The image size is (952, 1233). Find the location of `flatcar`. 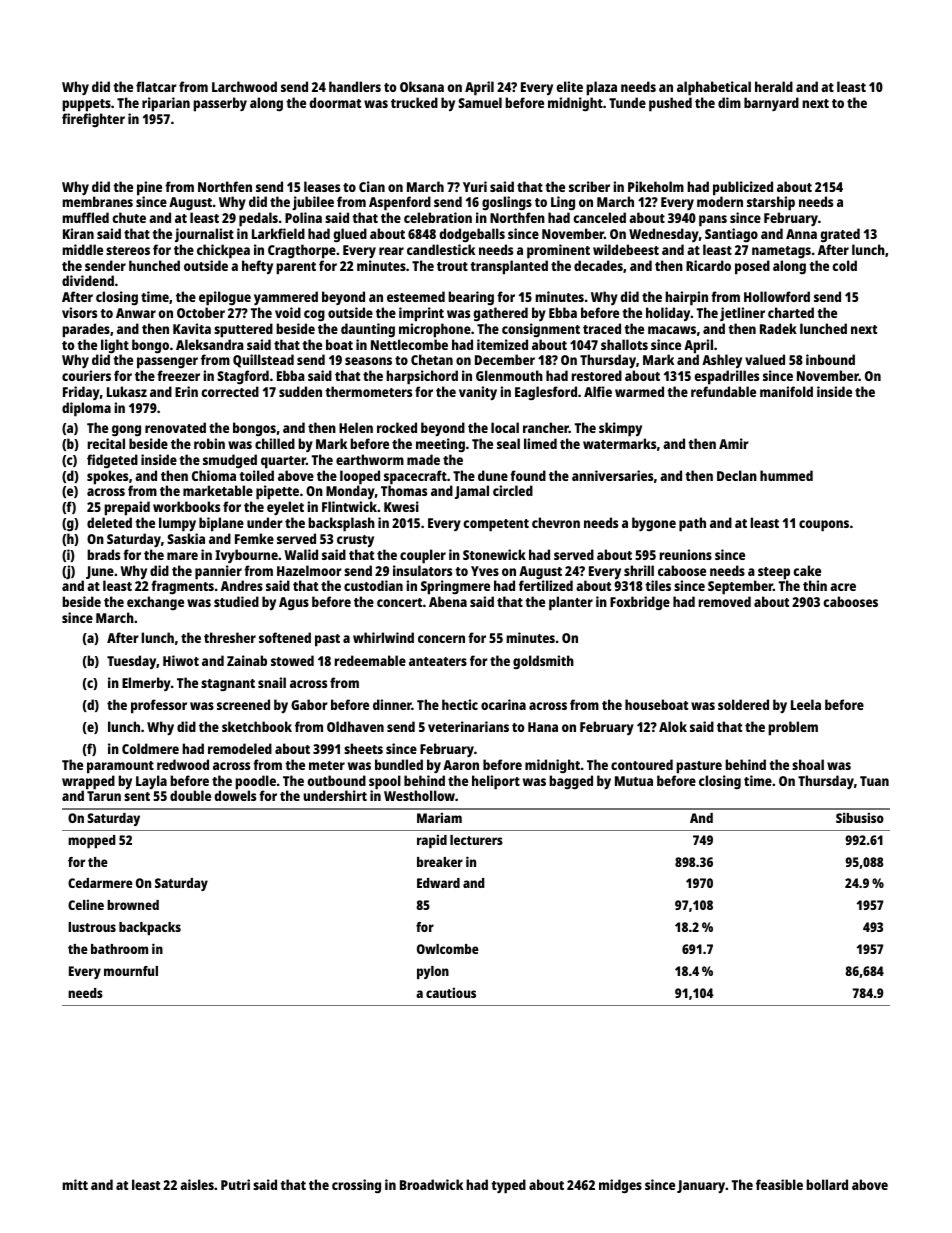

flatcar is located at coordinates (156, 86).
